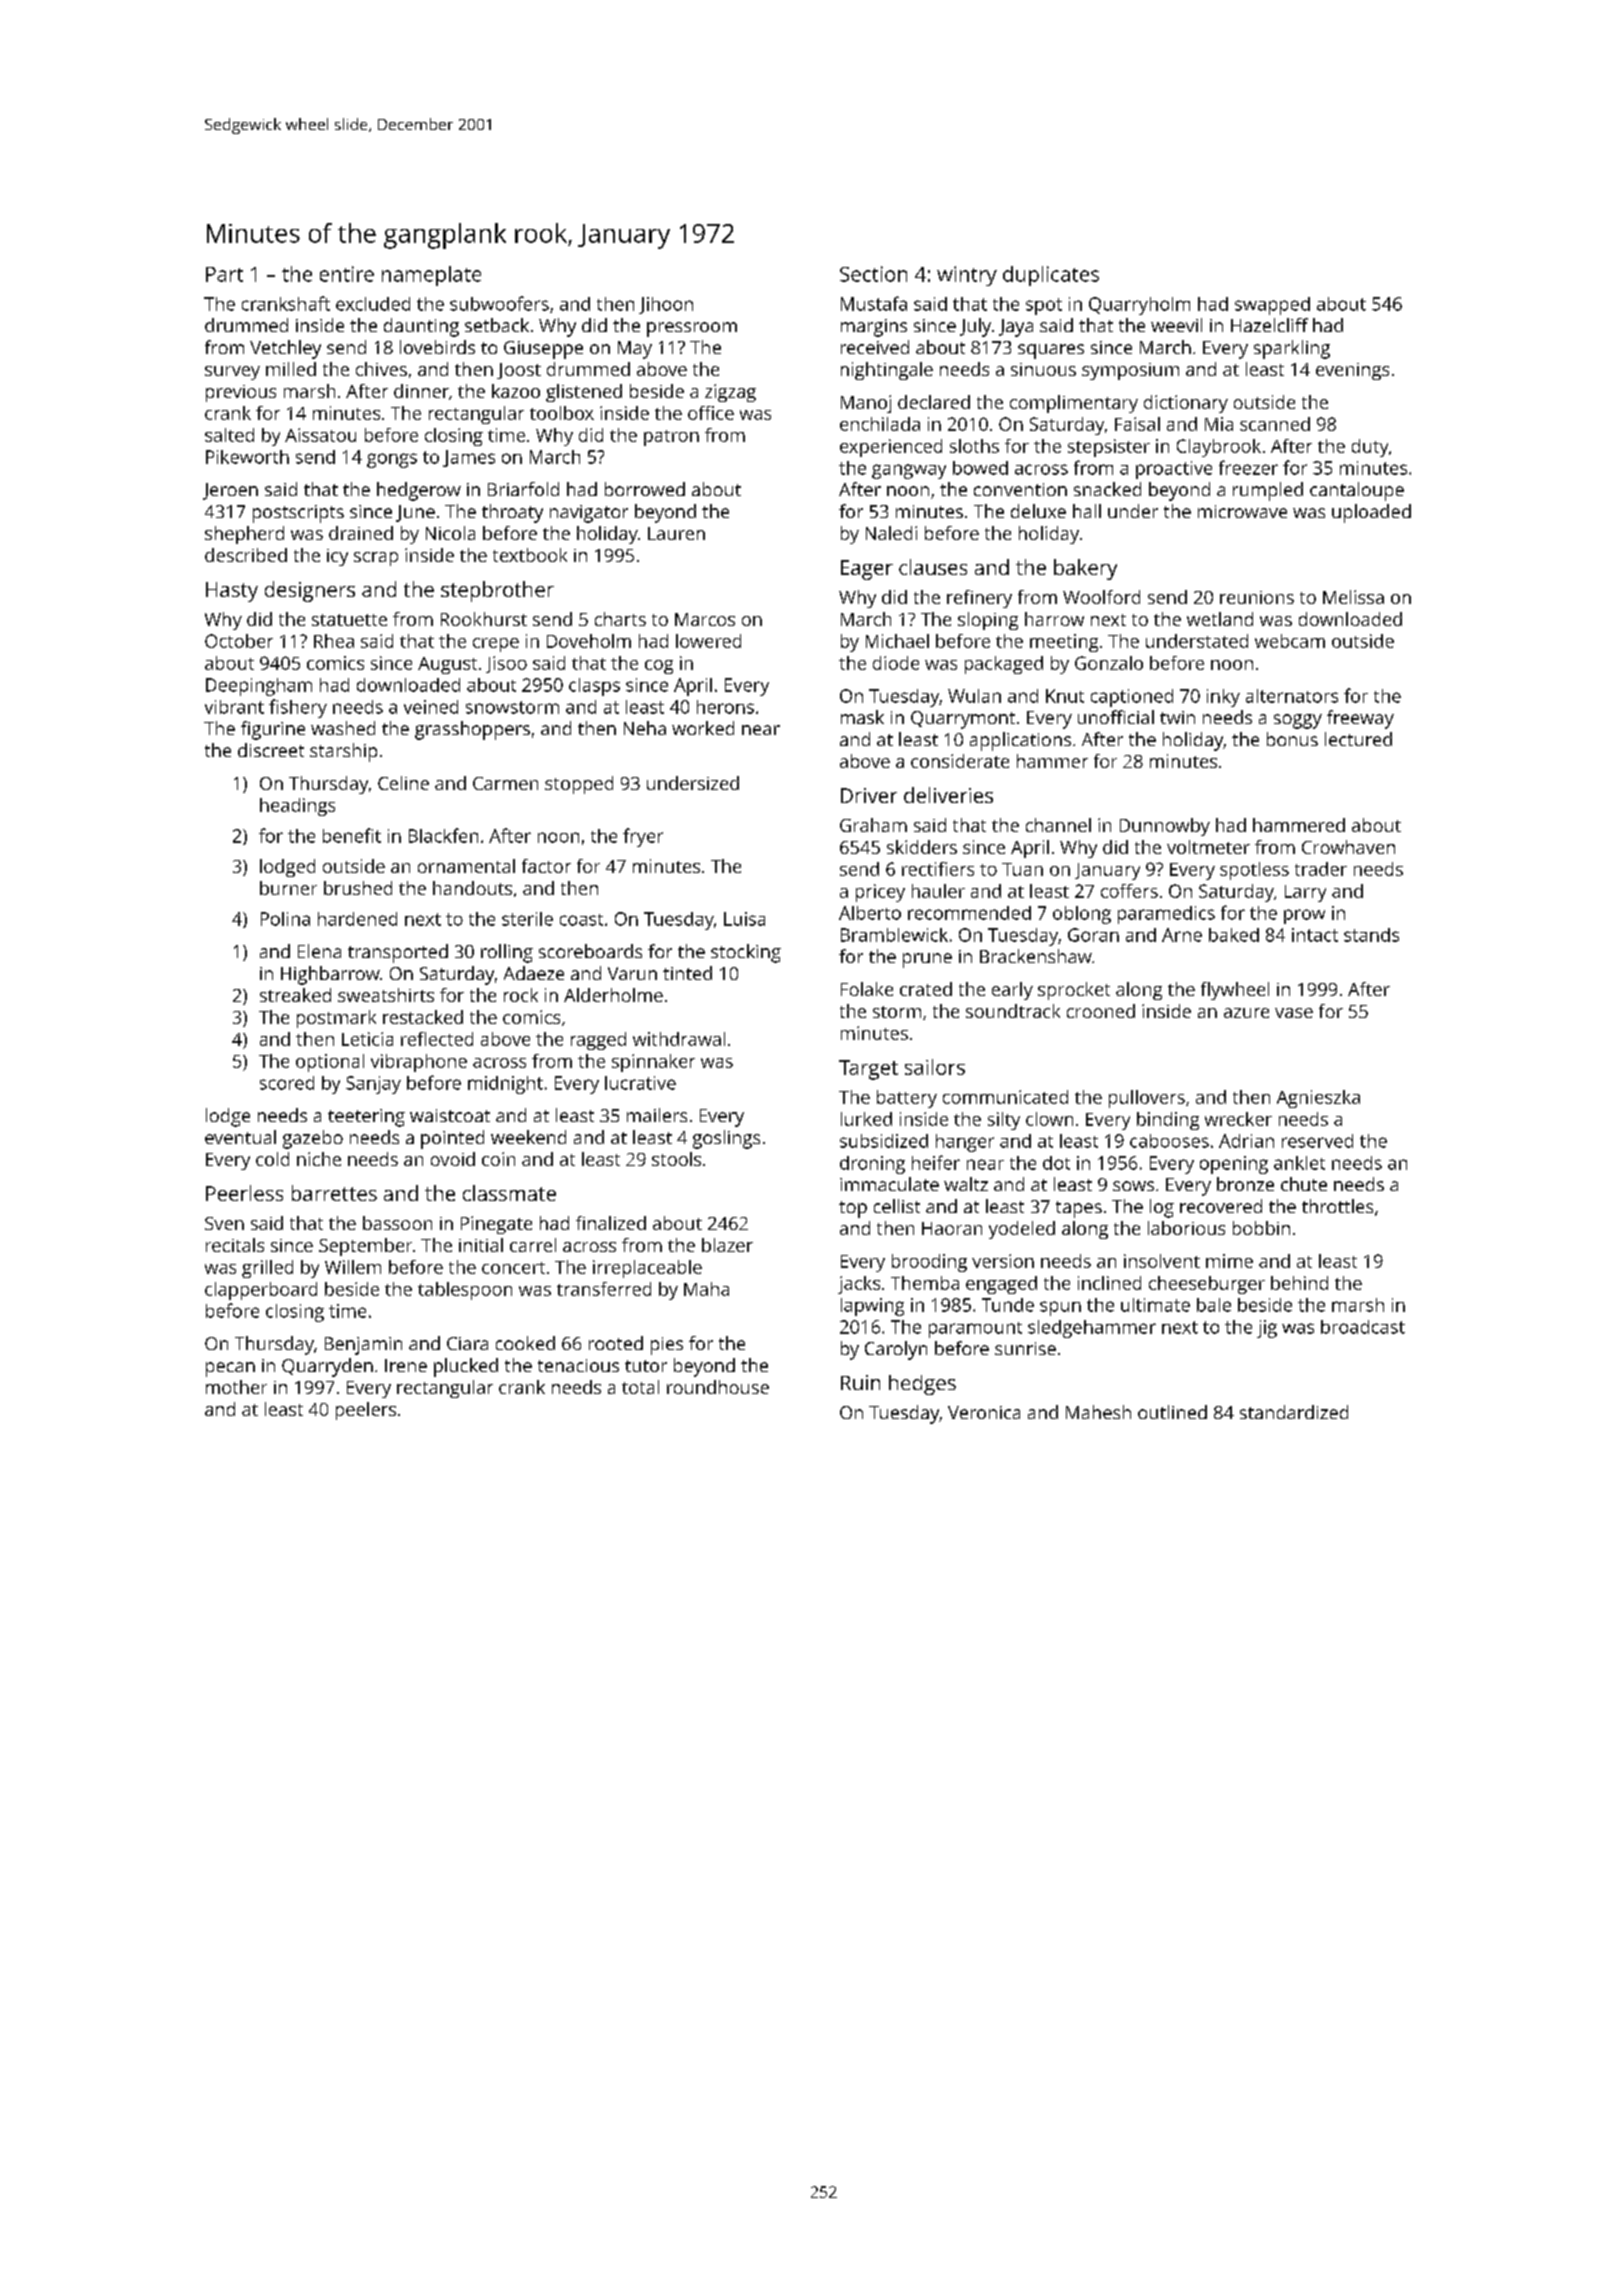 The width and height of the page is (1620, 2292). I want to click on cog, so click(659, 667).
